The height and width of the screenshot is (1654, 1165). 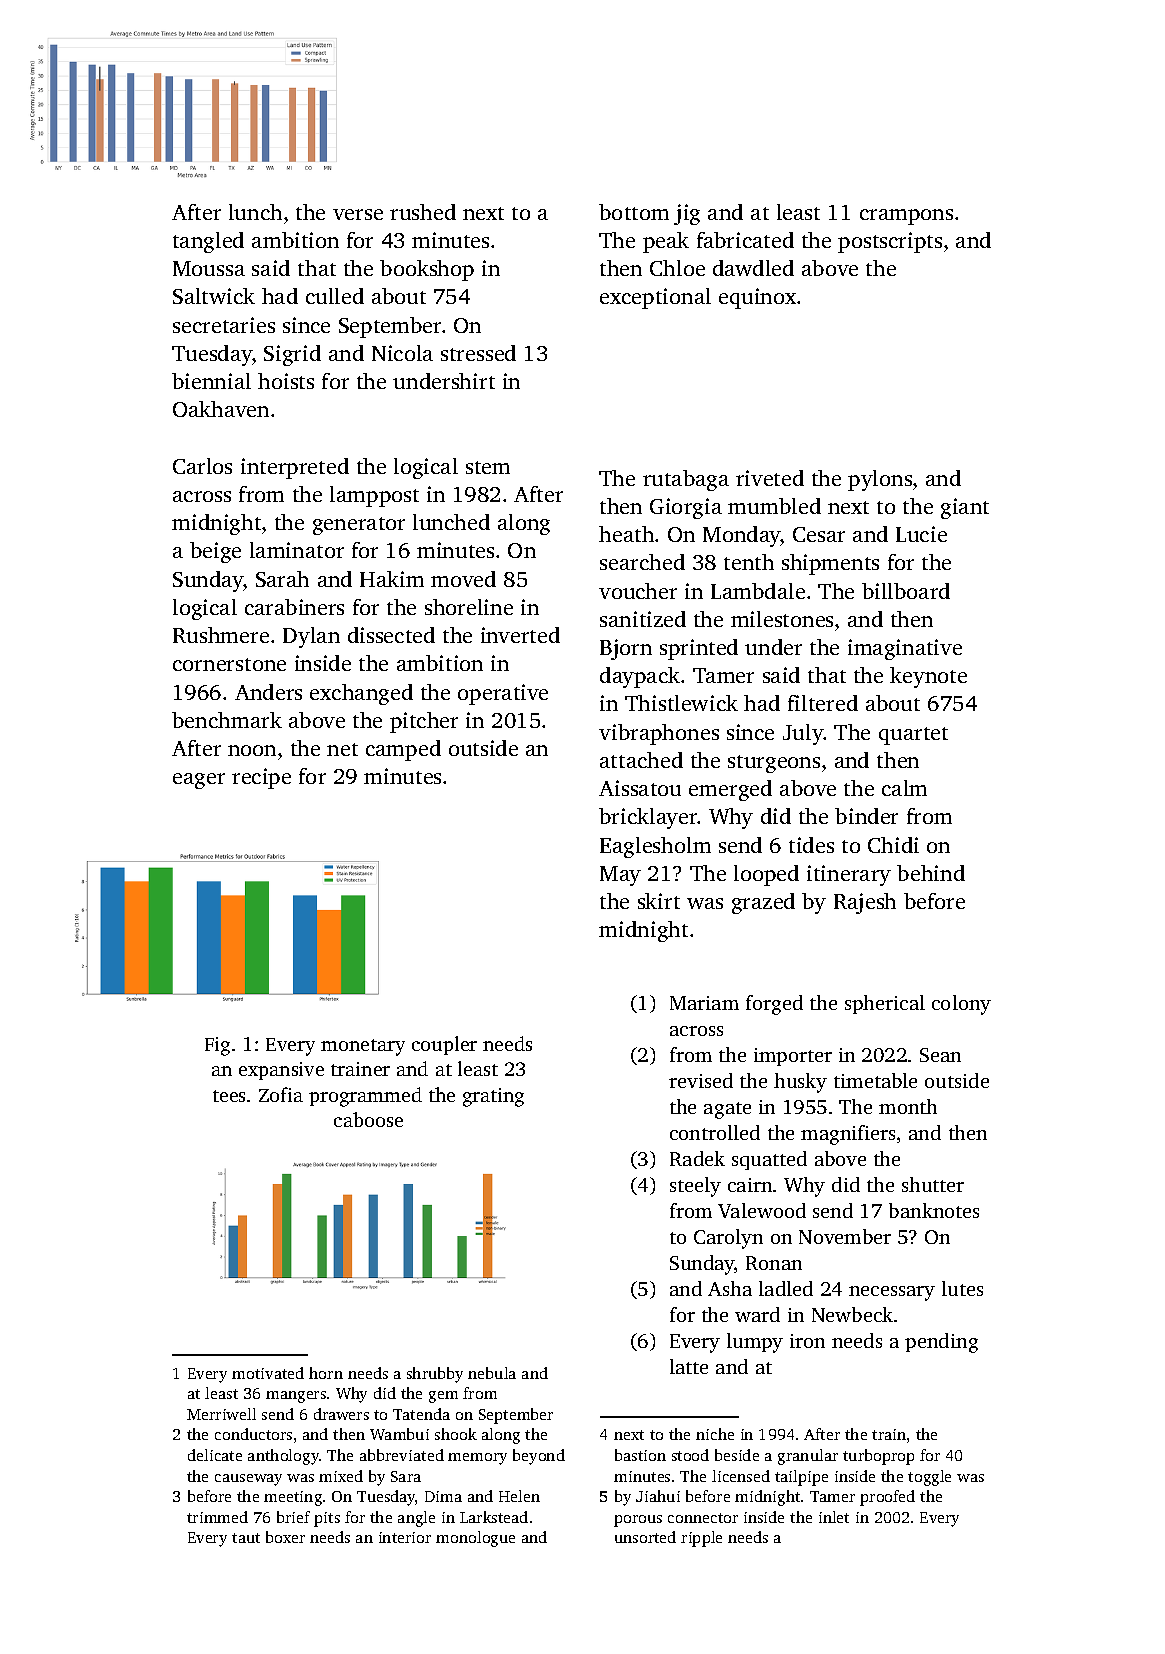 What do you see at coordinates (361, 694) in the screenshot?
I see `exchanged` at bounding box center [361, 694].
